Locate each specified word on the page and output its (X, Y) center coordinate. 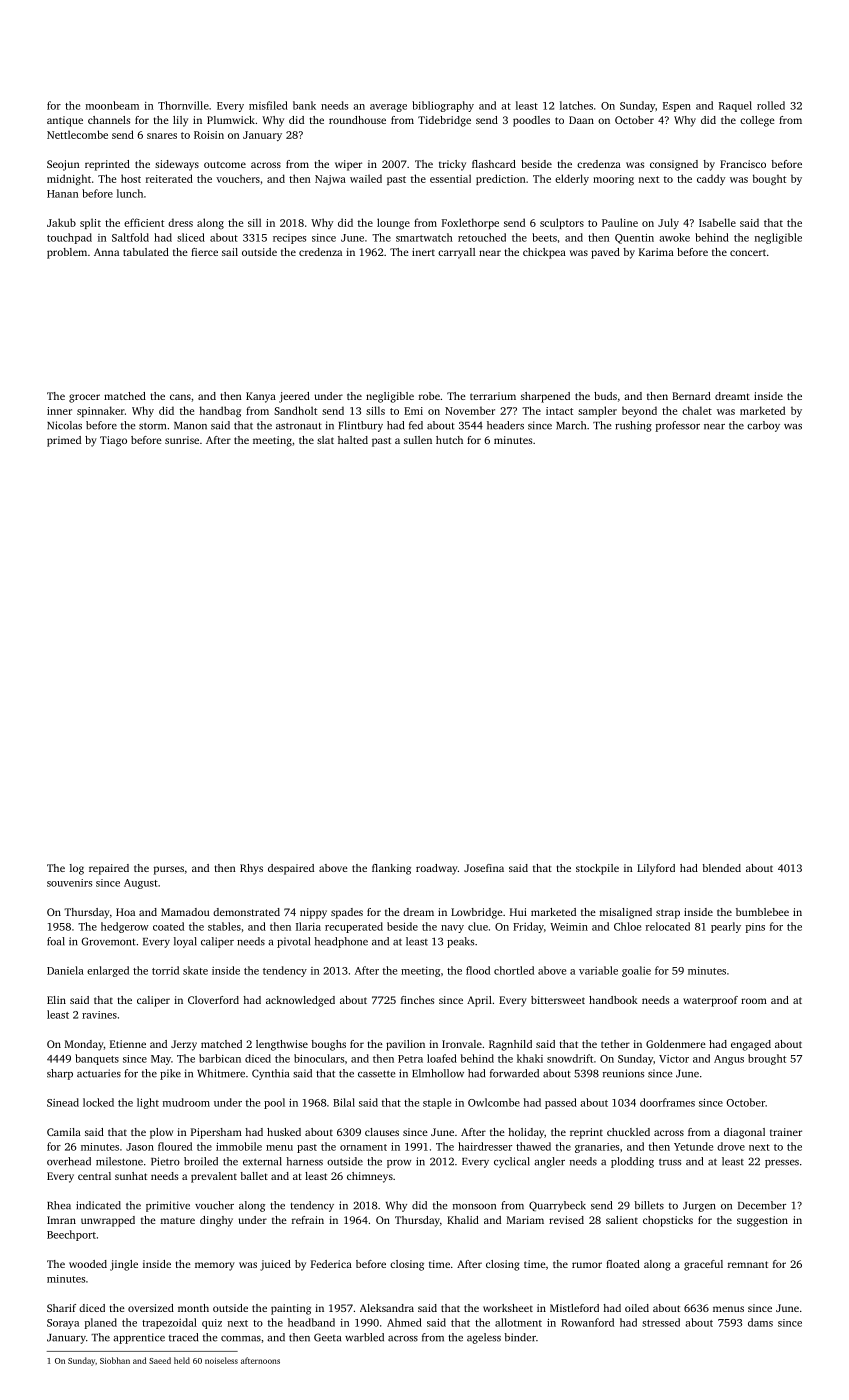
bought (769, 180)
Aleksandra (387, 1308)
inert (423, 252)
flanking (391, 869)
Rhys (251, 869)
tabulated (146, 252)
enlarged (108, 971)
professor (678, 426)
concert (748, 252)
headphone (341, 942)
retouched (482, 237)
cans (180, 397)
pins (755, 928)
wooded (88, 1264)
